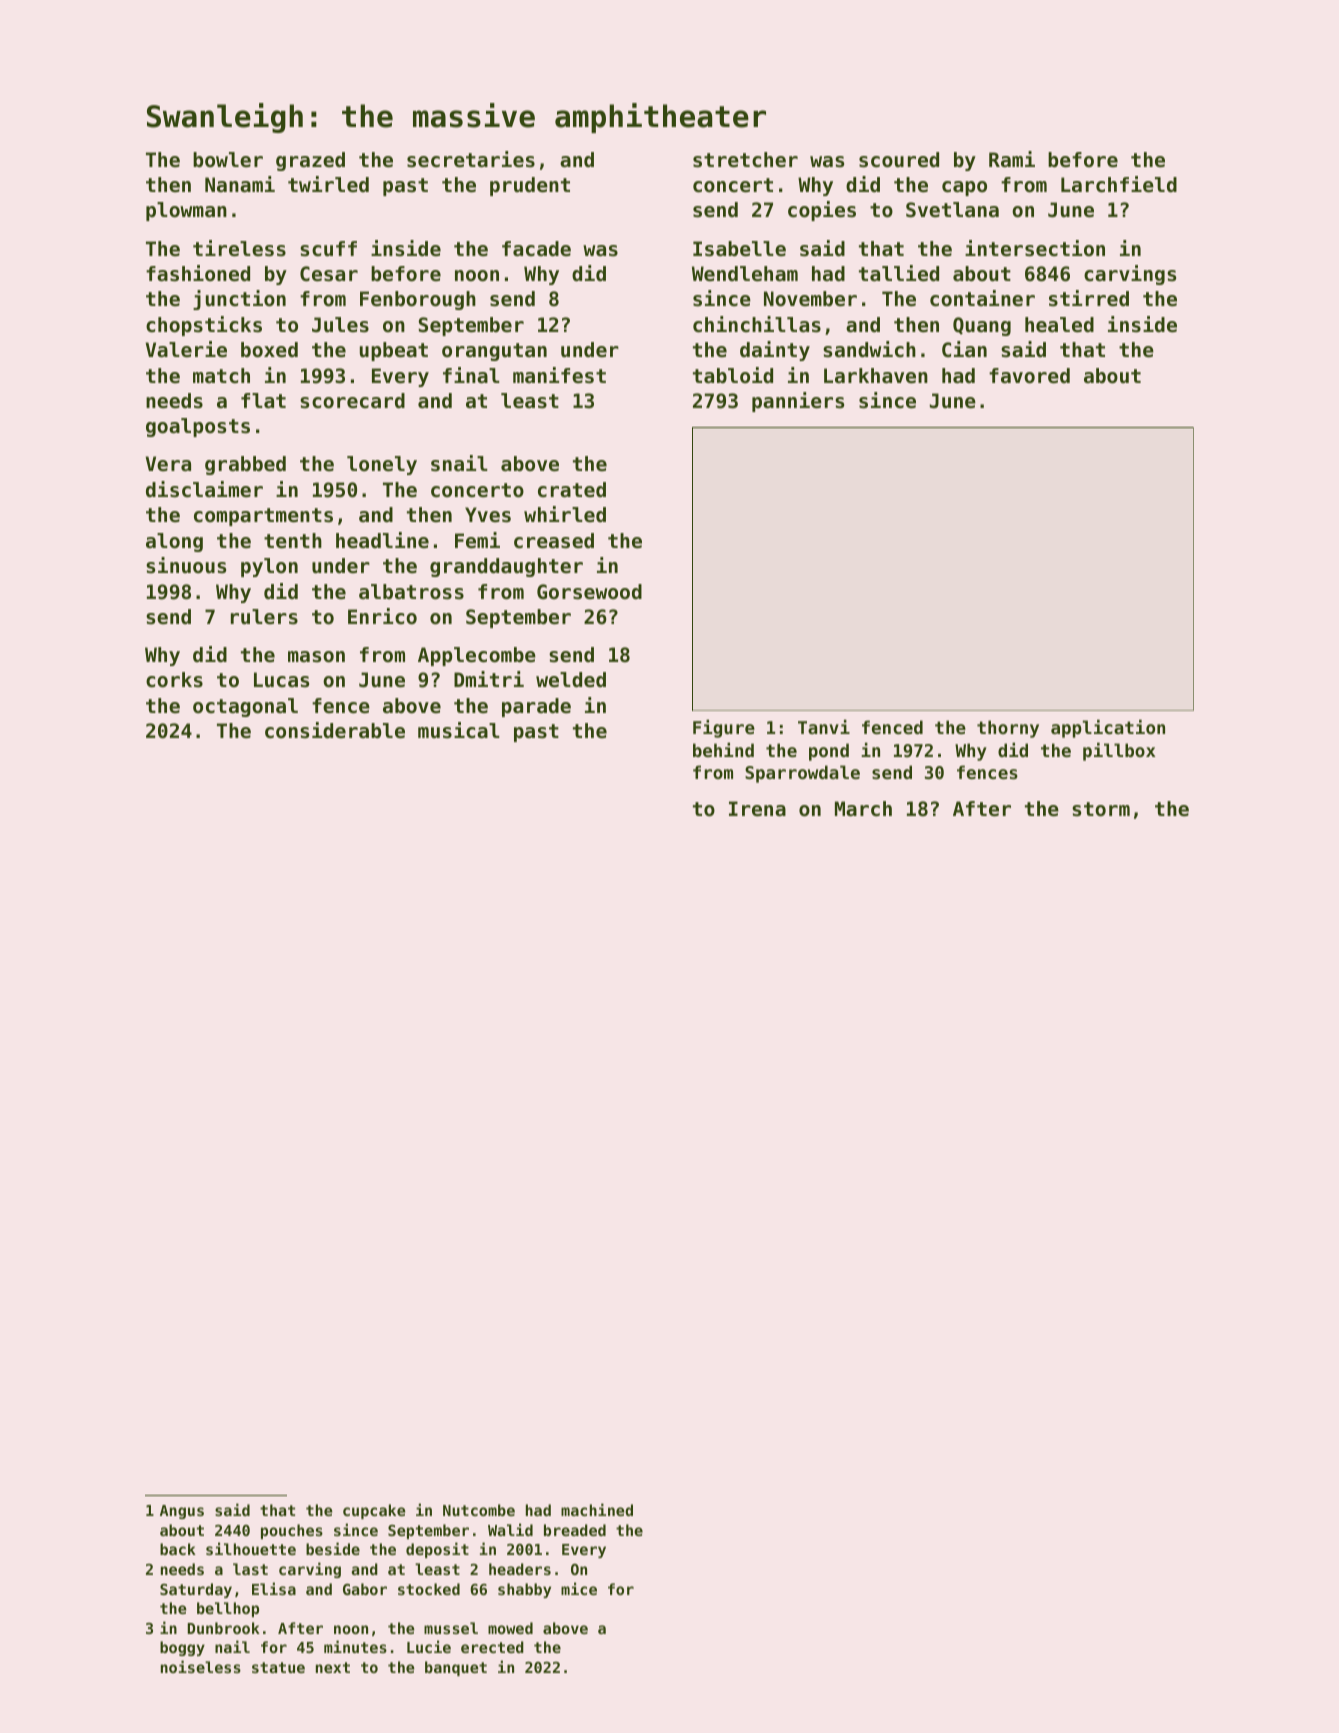  Describe the element at coordinates (178, 1549) in the screenshot. I see `back` at that location.
